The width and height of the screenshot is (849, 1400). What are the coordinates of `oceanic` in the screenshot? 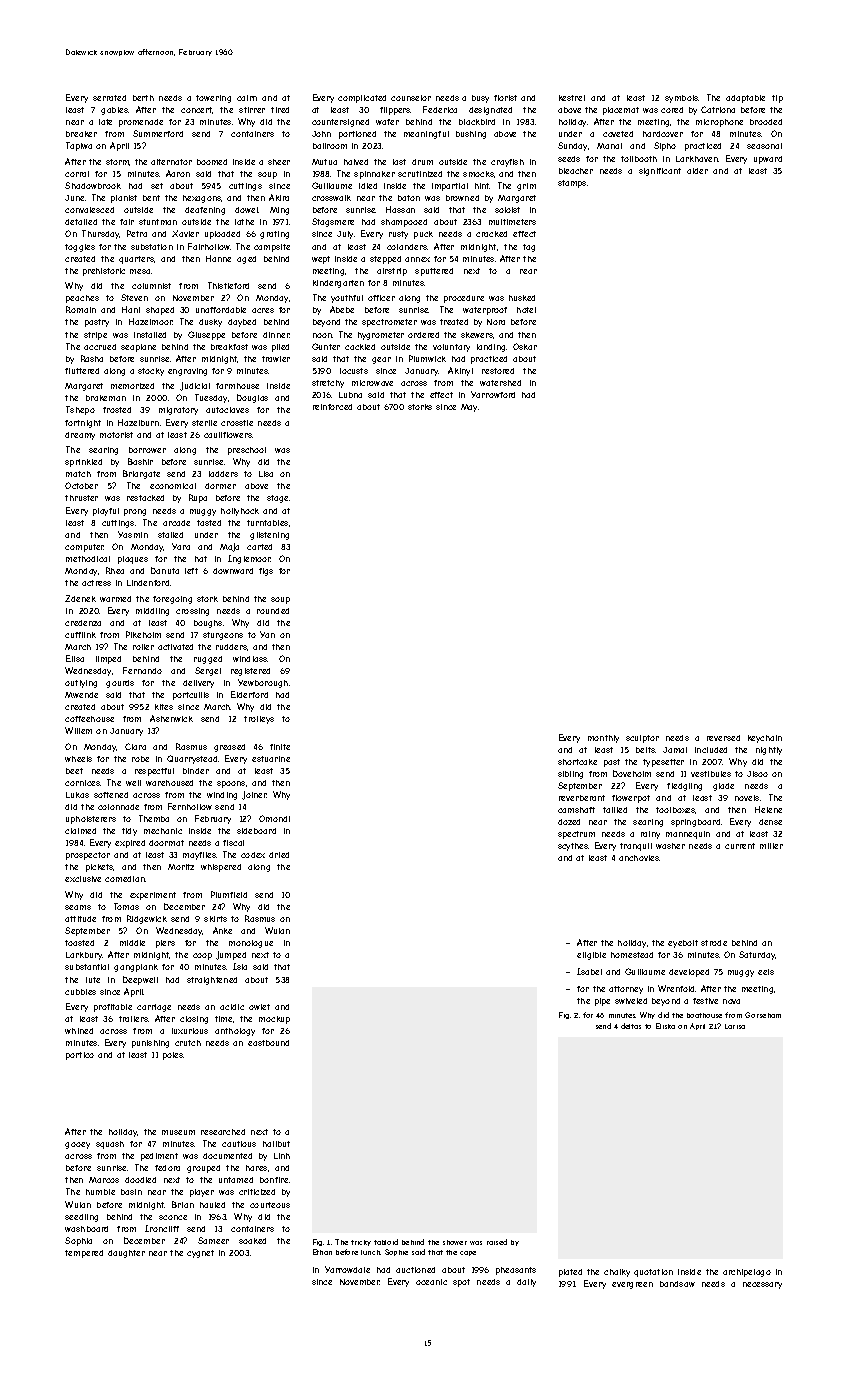 It's located at (431, 1282).
